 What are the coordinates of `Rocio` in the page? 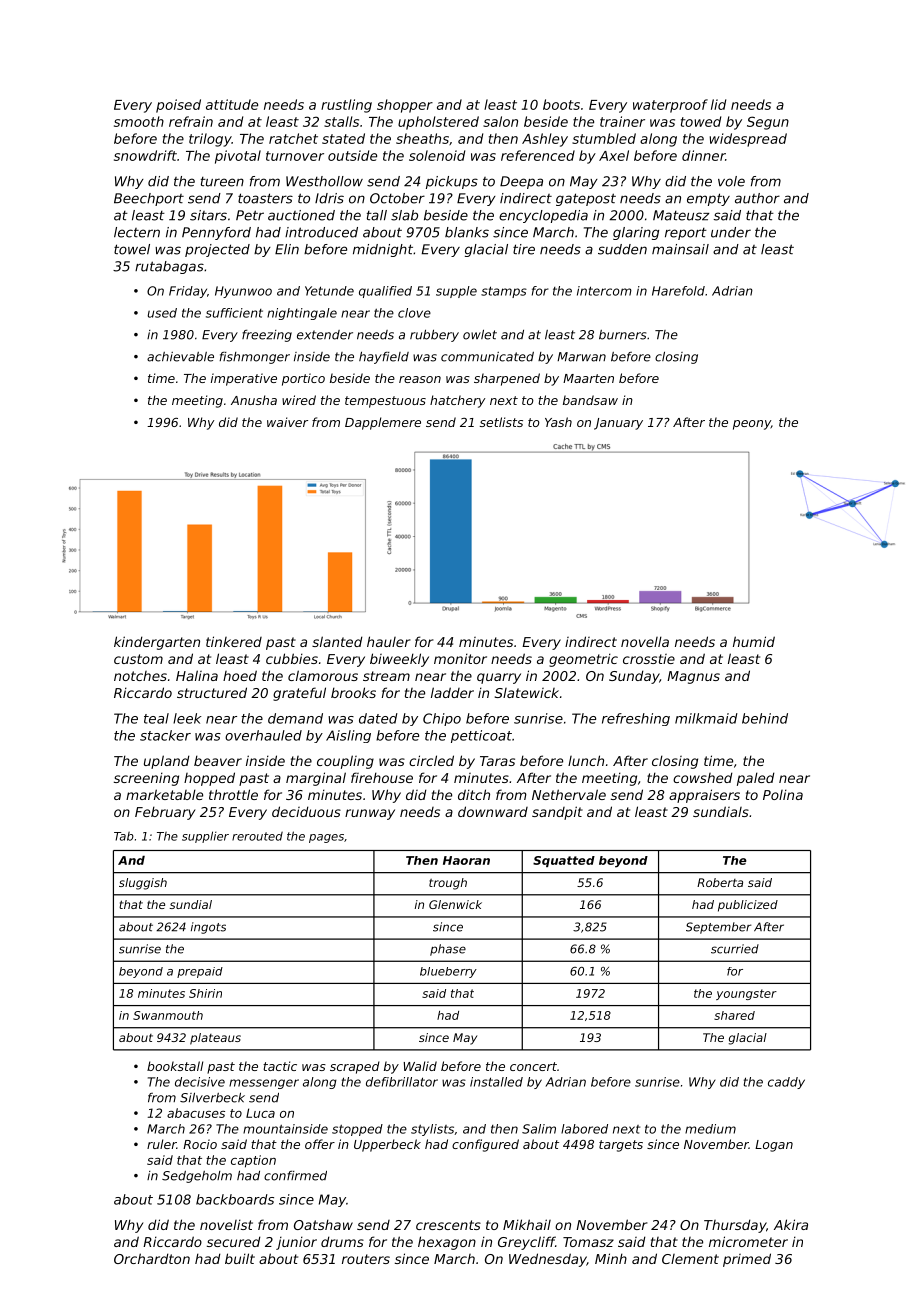 It's located at (200, 1144).
